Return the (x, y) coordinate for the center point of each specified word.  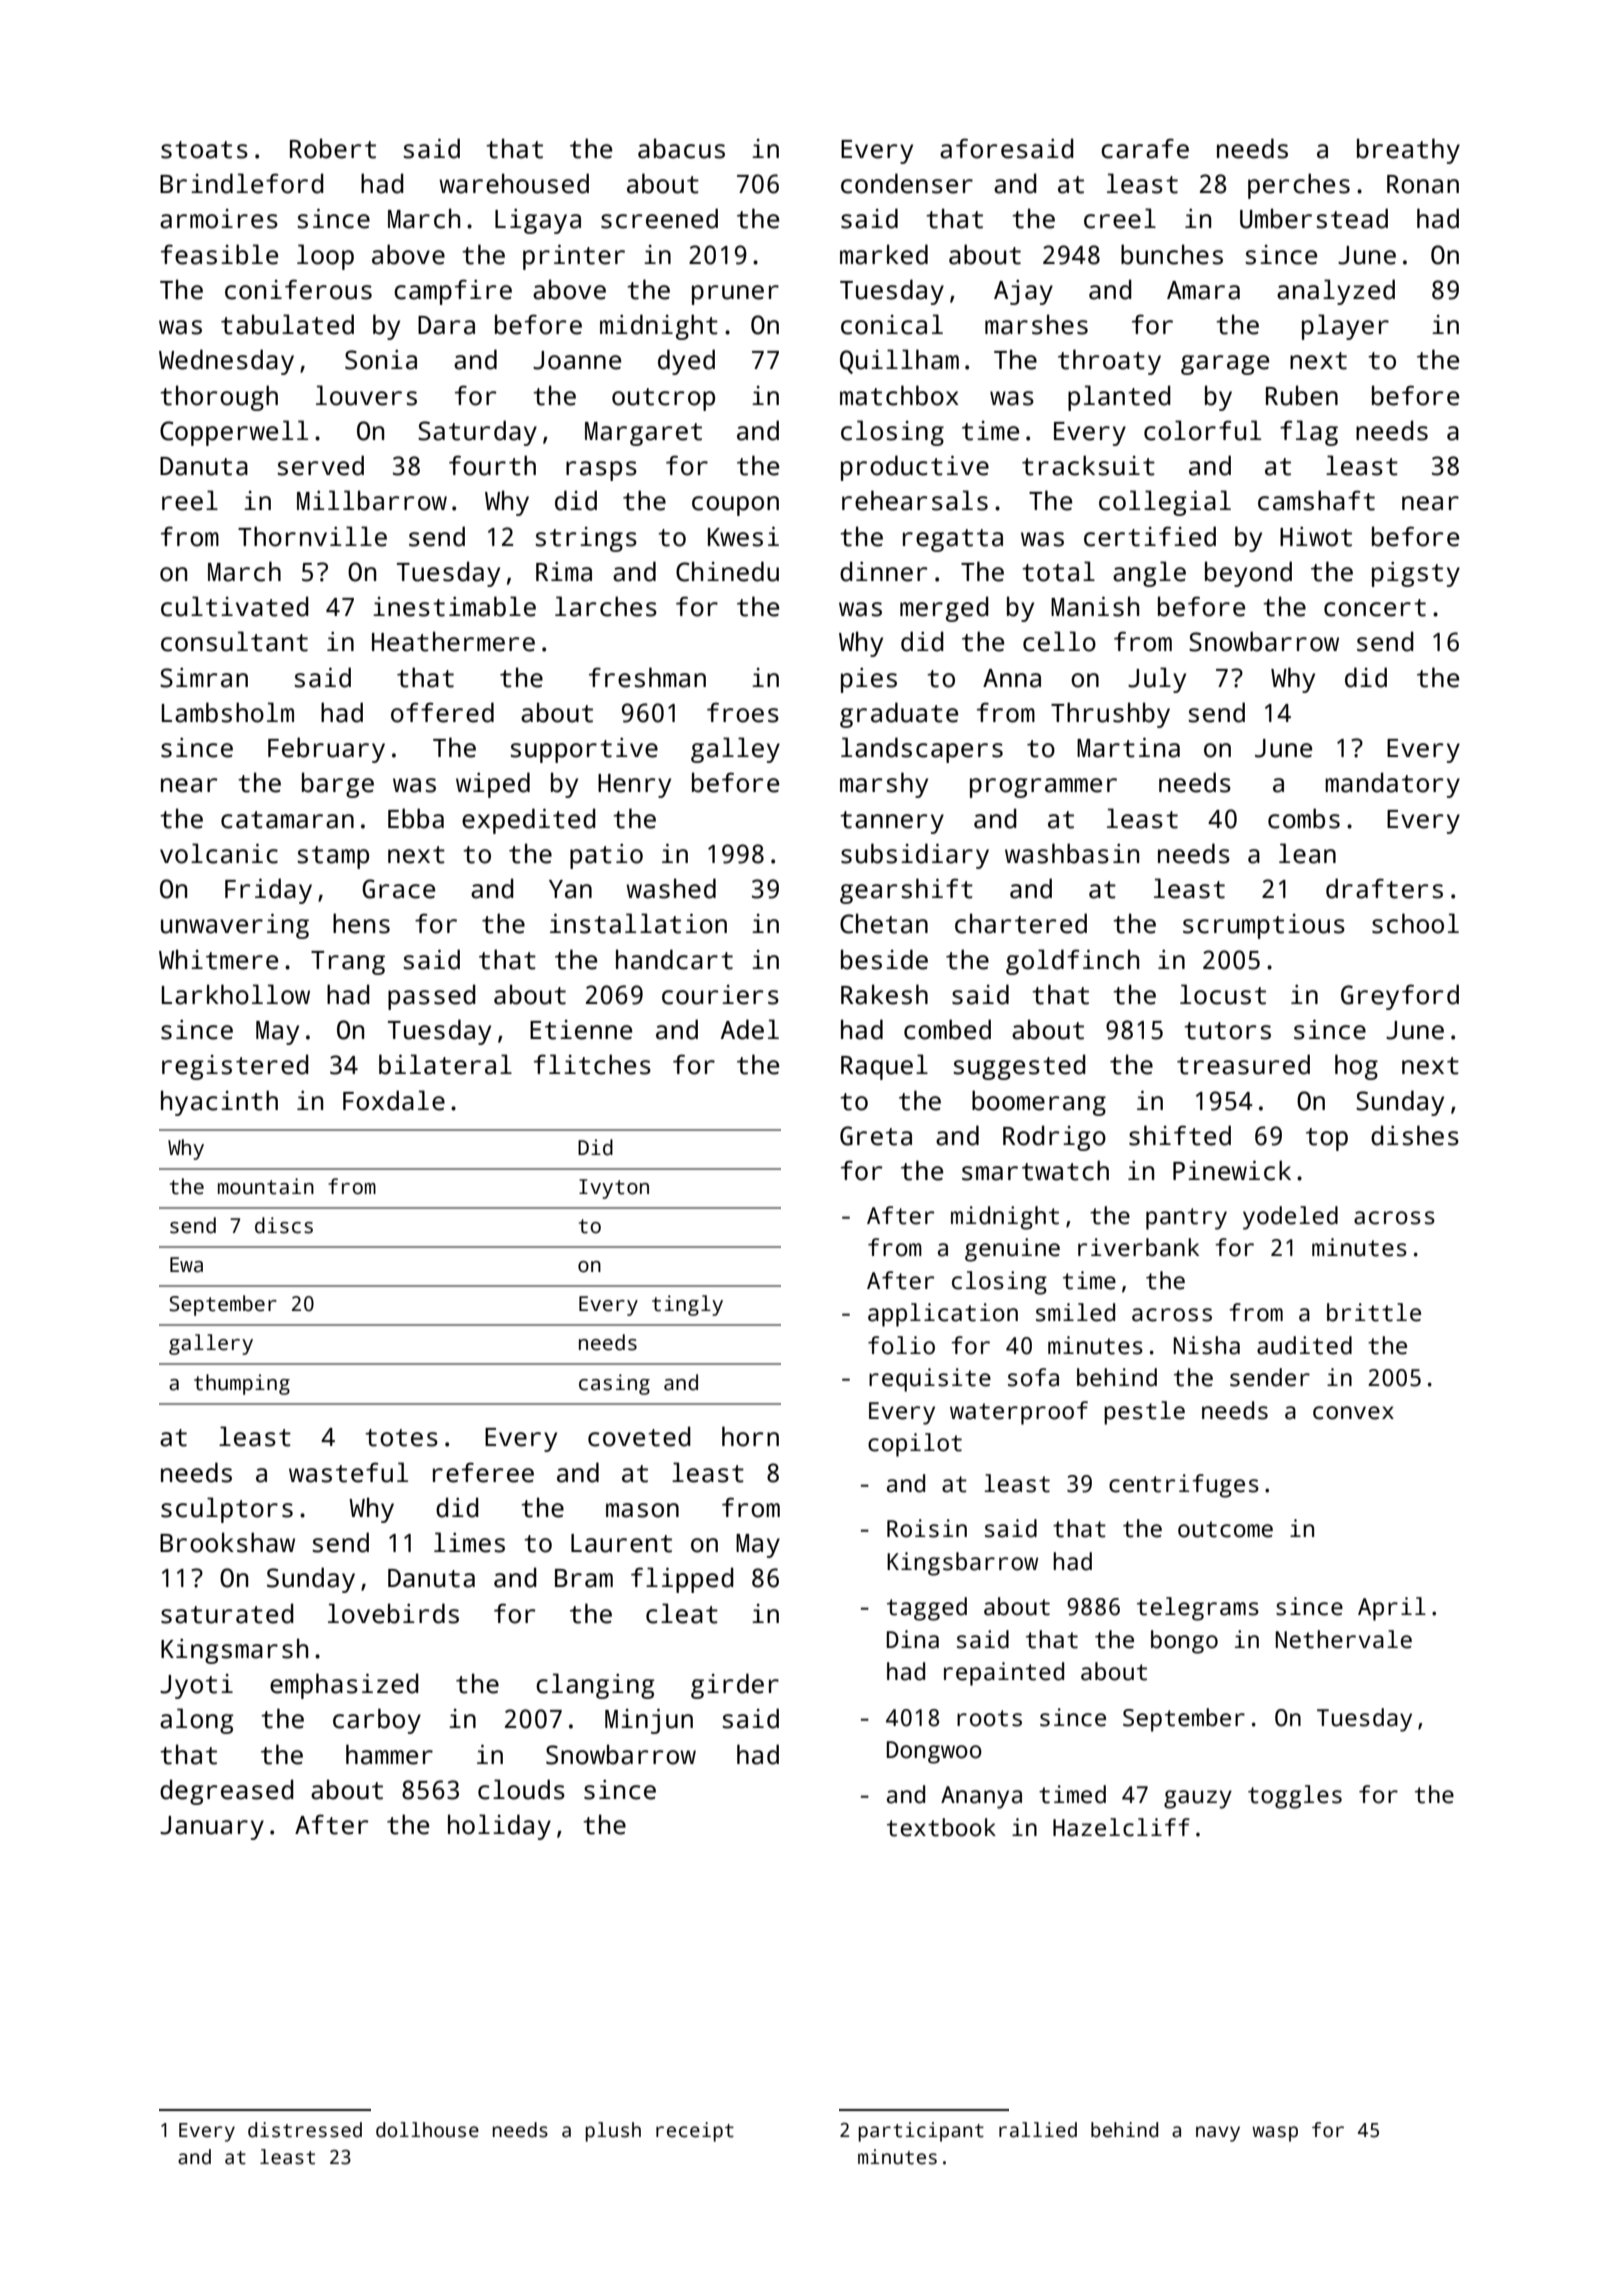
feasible (219, 254)
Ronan (1423, 184)
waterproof (1019, 1413)
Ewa (186, 1265)
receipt (695, 2132)
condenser (907, 183)
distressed (305, 2130)
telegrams (1198, 1609)
